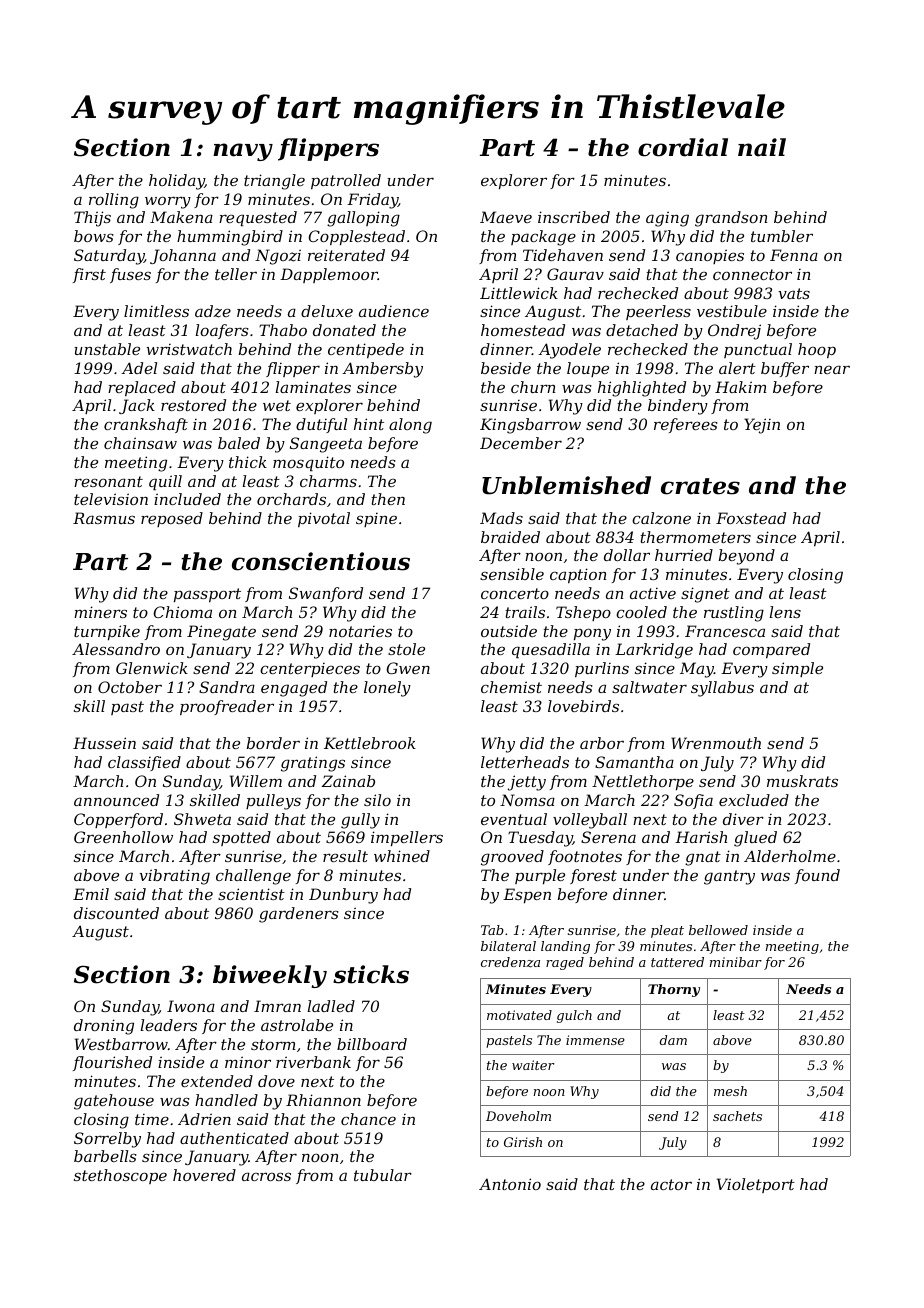  Describe the element at coordinates (107, 1140) in the screenshot. I see `Sorrelby` at that location.
